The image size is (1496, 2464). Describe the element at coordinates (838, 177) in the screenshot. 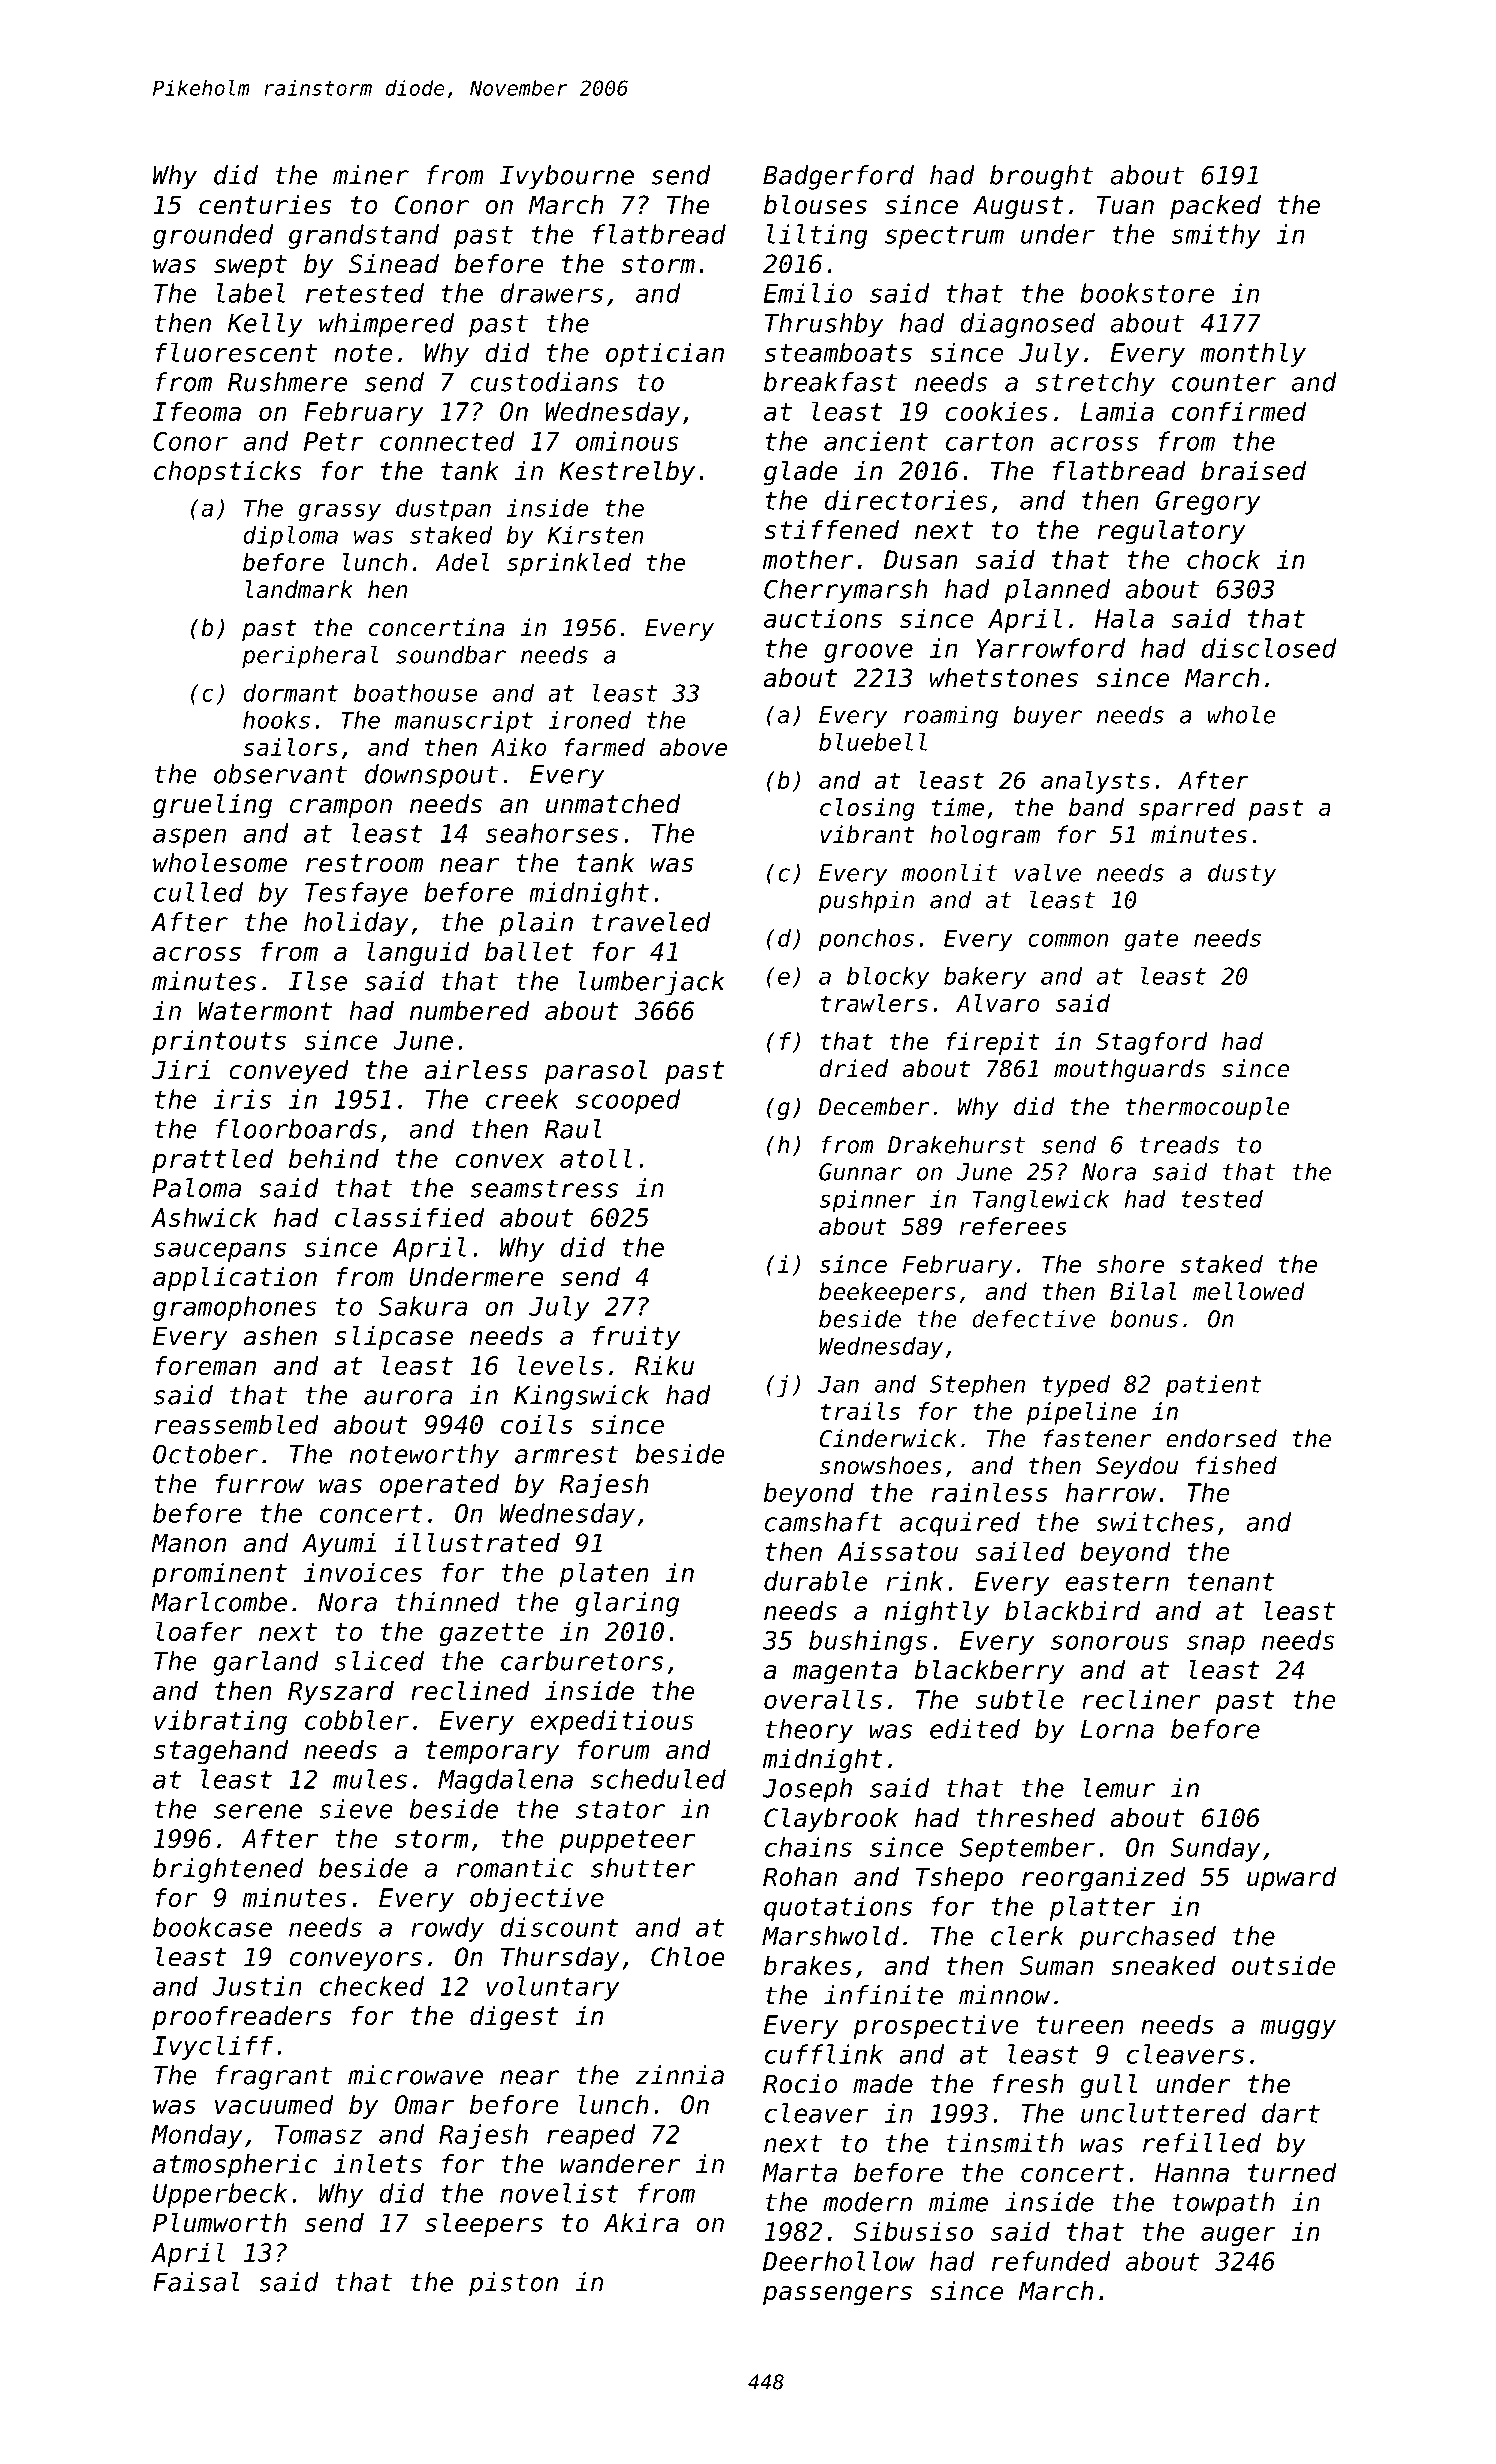

I see `Badgerford` at that location.
